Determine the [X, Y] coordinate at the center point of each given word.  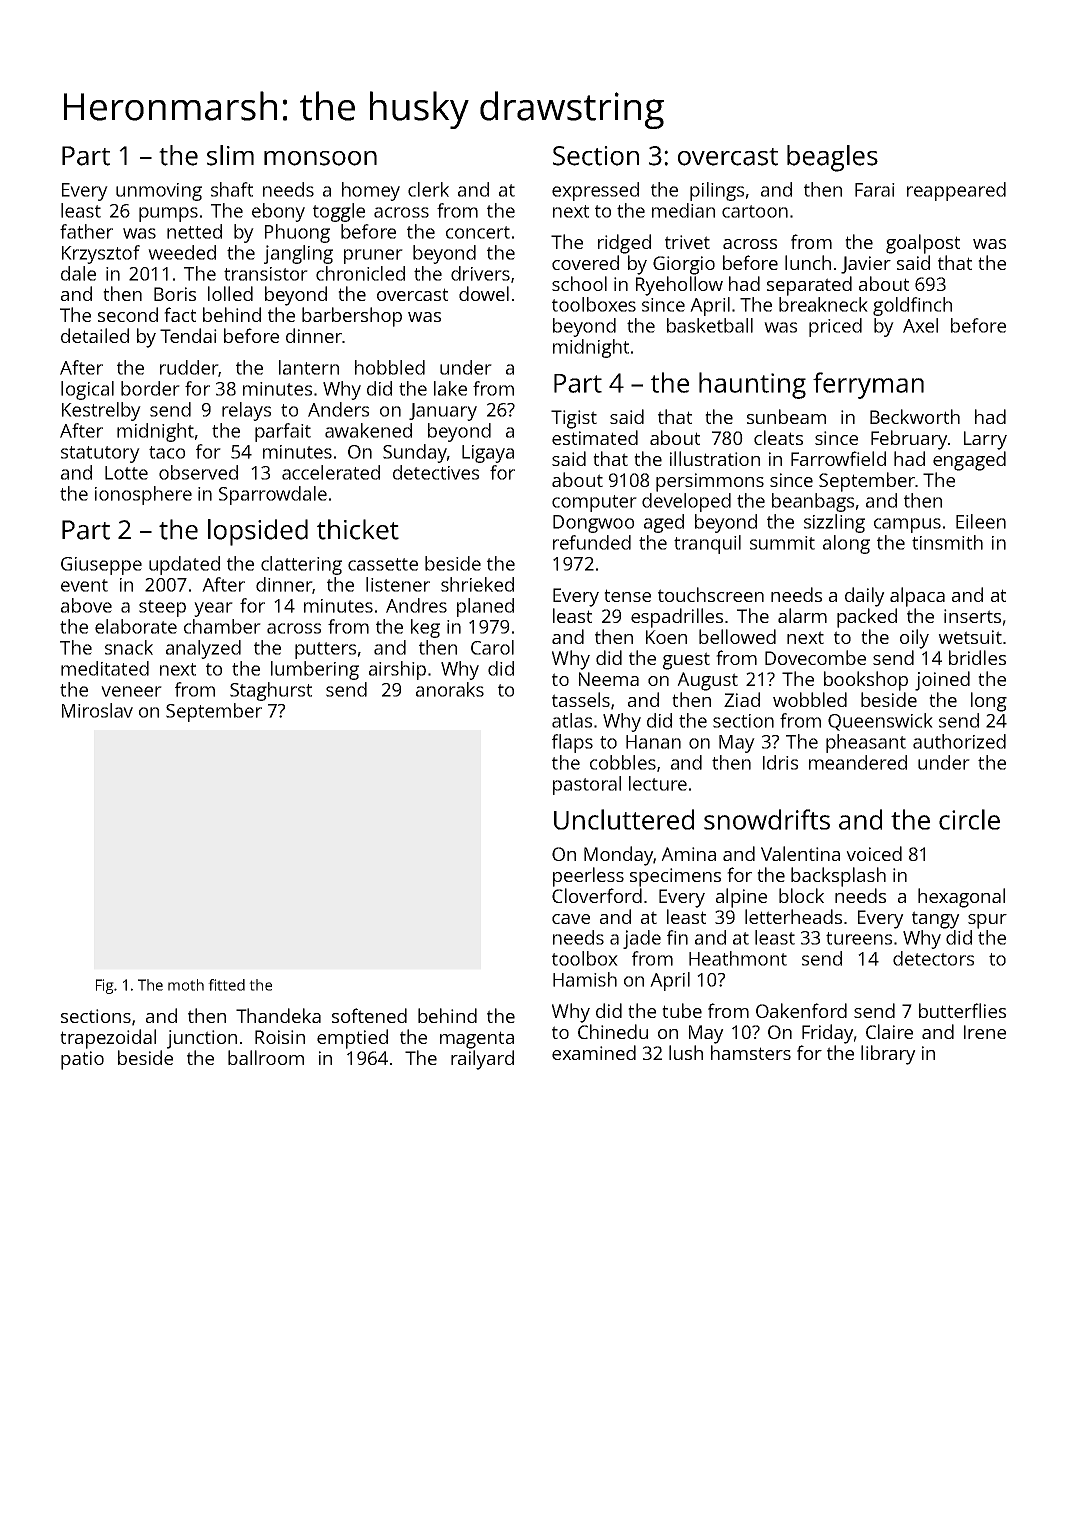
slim [230, 155]
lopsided [258, 532]
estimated [595, 437]
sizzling [834, 523]
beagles [832, 158]
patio [82, 1060]
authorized [959, 741]
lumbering [315, 670]
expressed [595, 191]
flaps [572, 743]
